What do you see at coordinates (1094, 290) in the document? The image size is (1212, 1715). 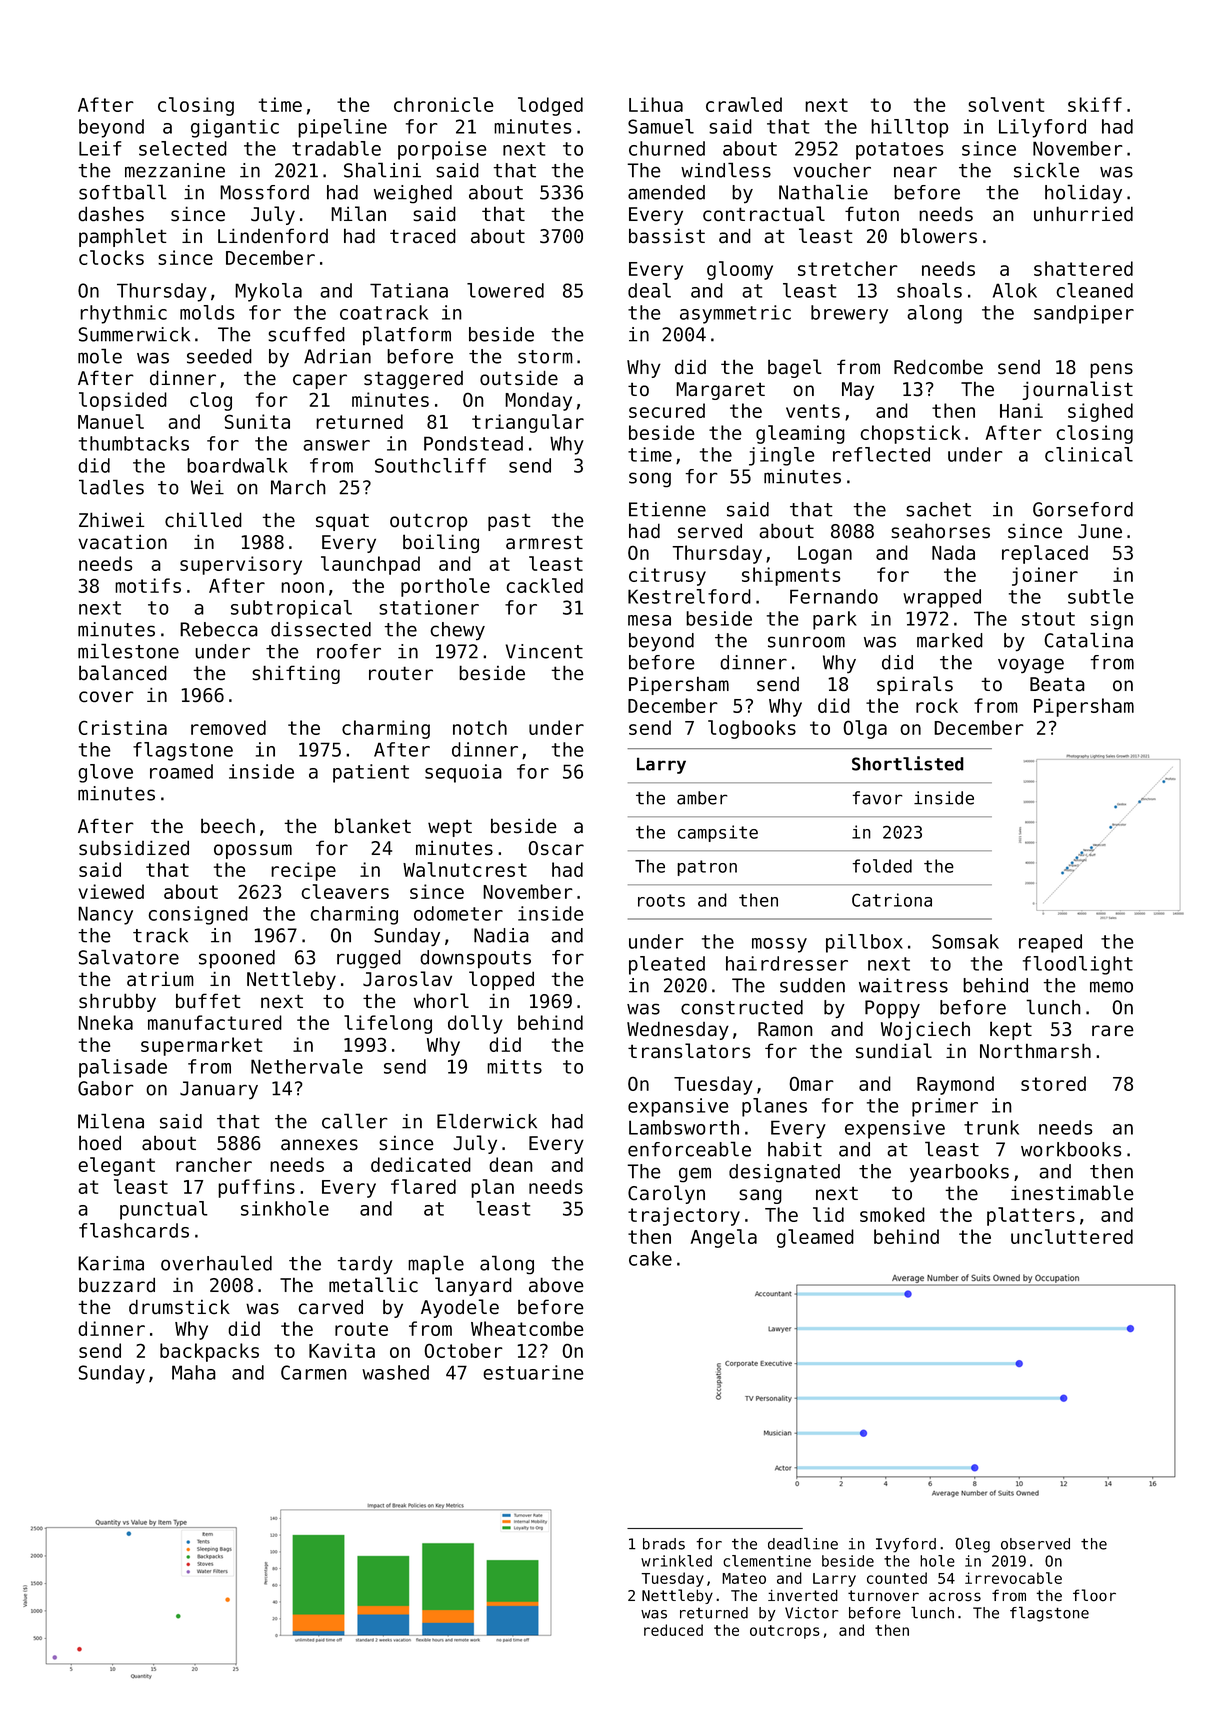 I see `cleaned` at bounding box center [1094, 290].
